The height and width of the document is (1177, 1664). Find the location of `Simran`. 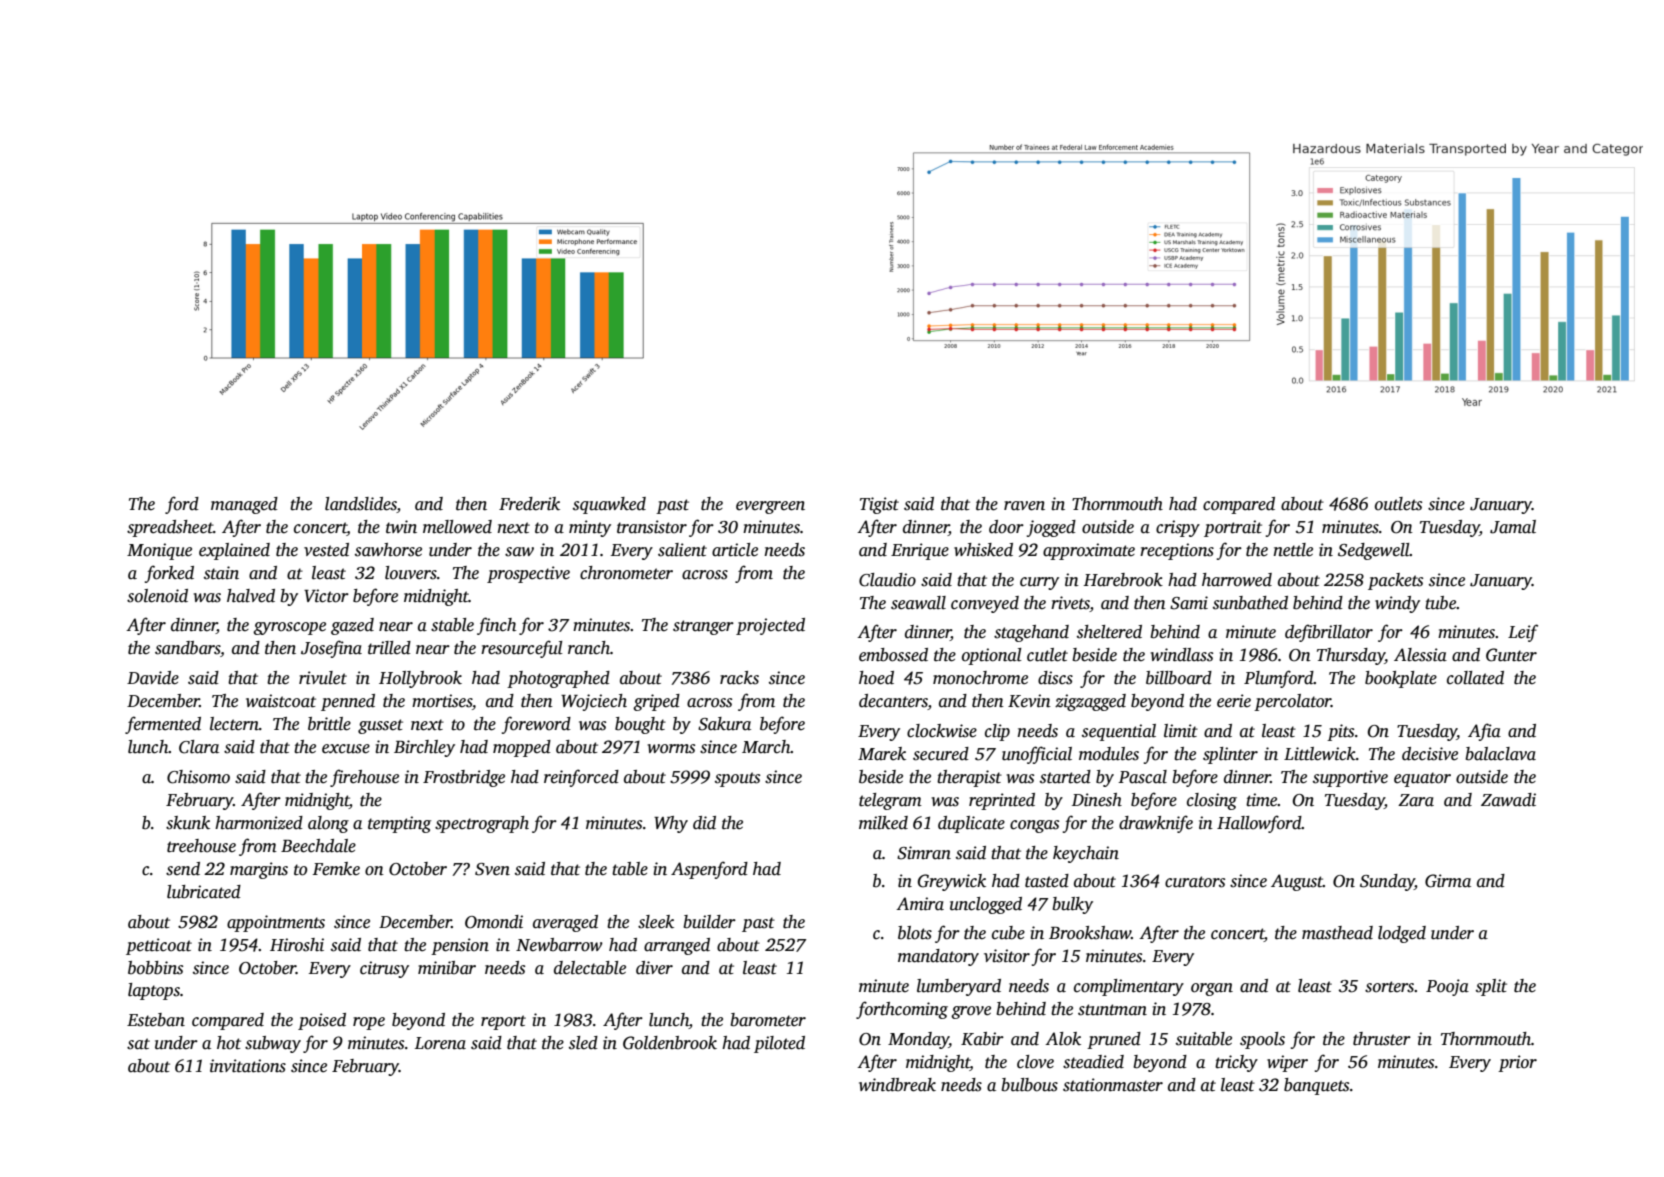

Simran is located at coordinates (924, 853).
